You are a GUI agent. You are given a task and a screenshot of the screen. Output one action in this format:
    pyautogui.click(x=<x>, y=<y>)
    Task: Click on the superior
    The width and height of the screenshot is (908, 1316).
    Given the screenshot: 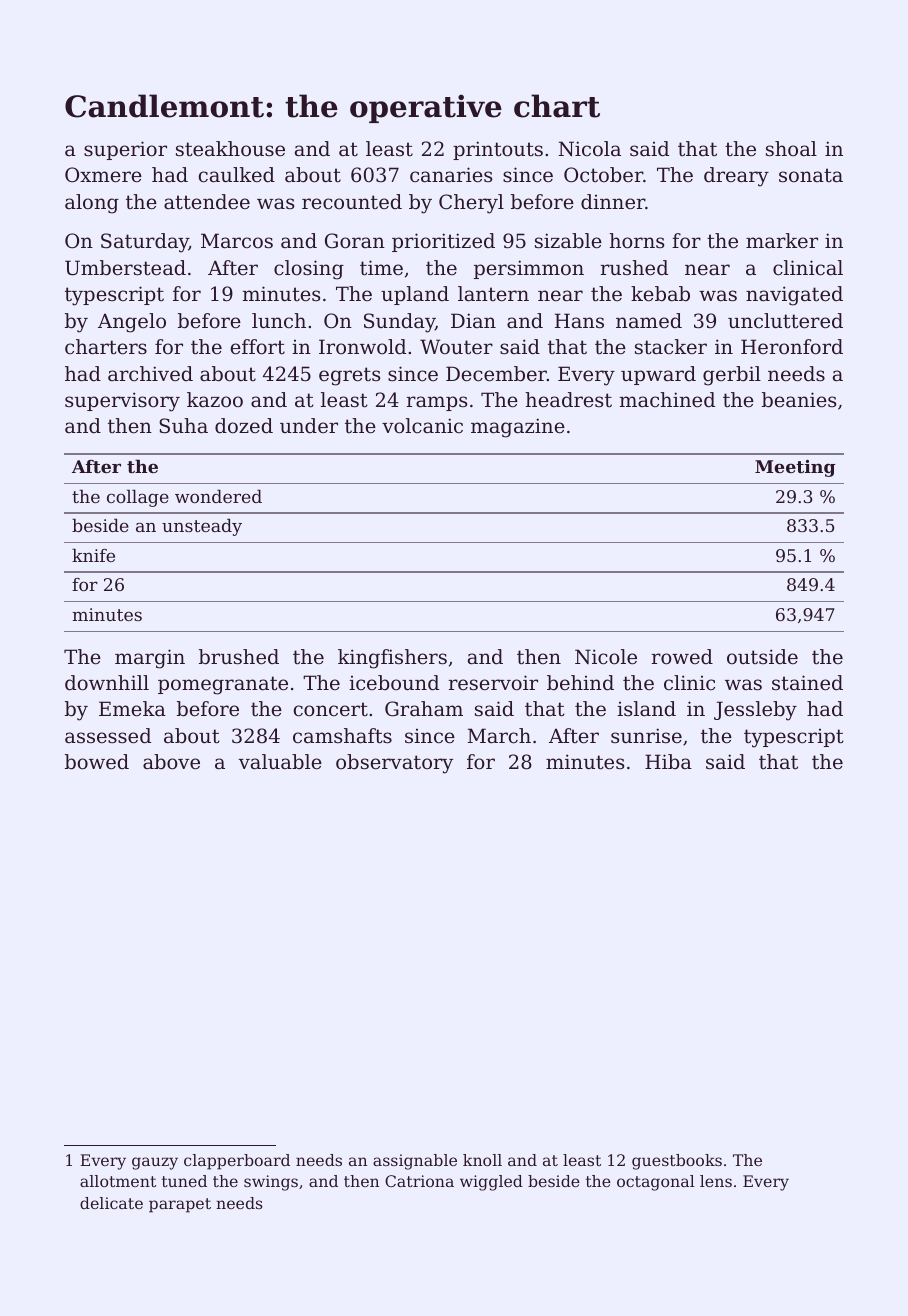 What is the action you would take?
    pyautogui.click(x=125, y=150)
